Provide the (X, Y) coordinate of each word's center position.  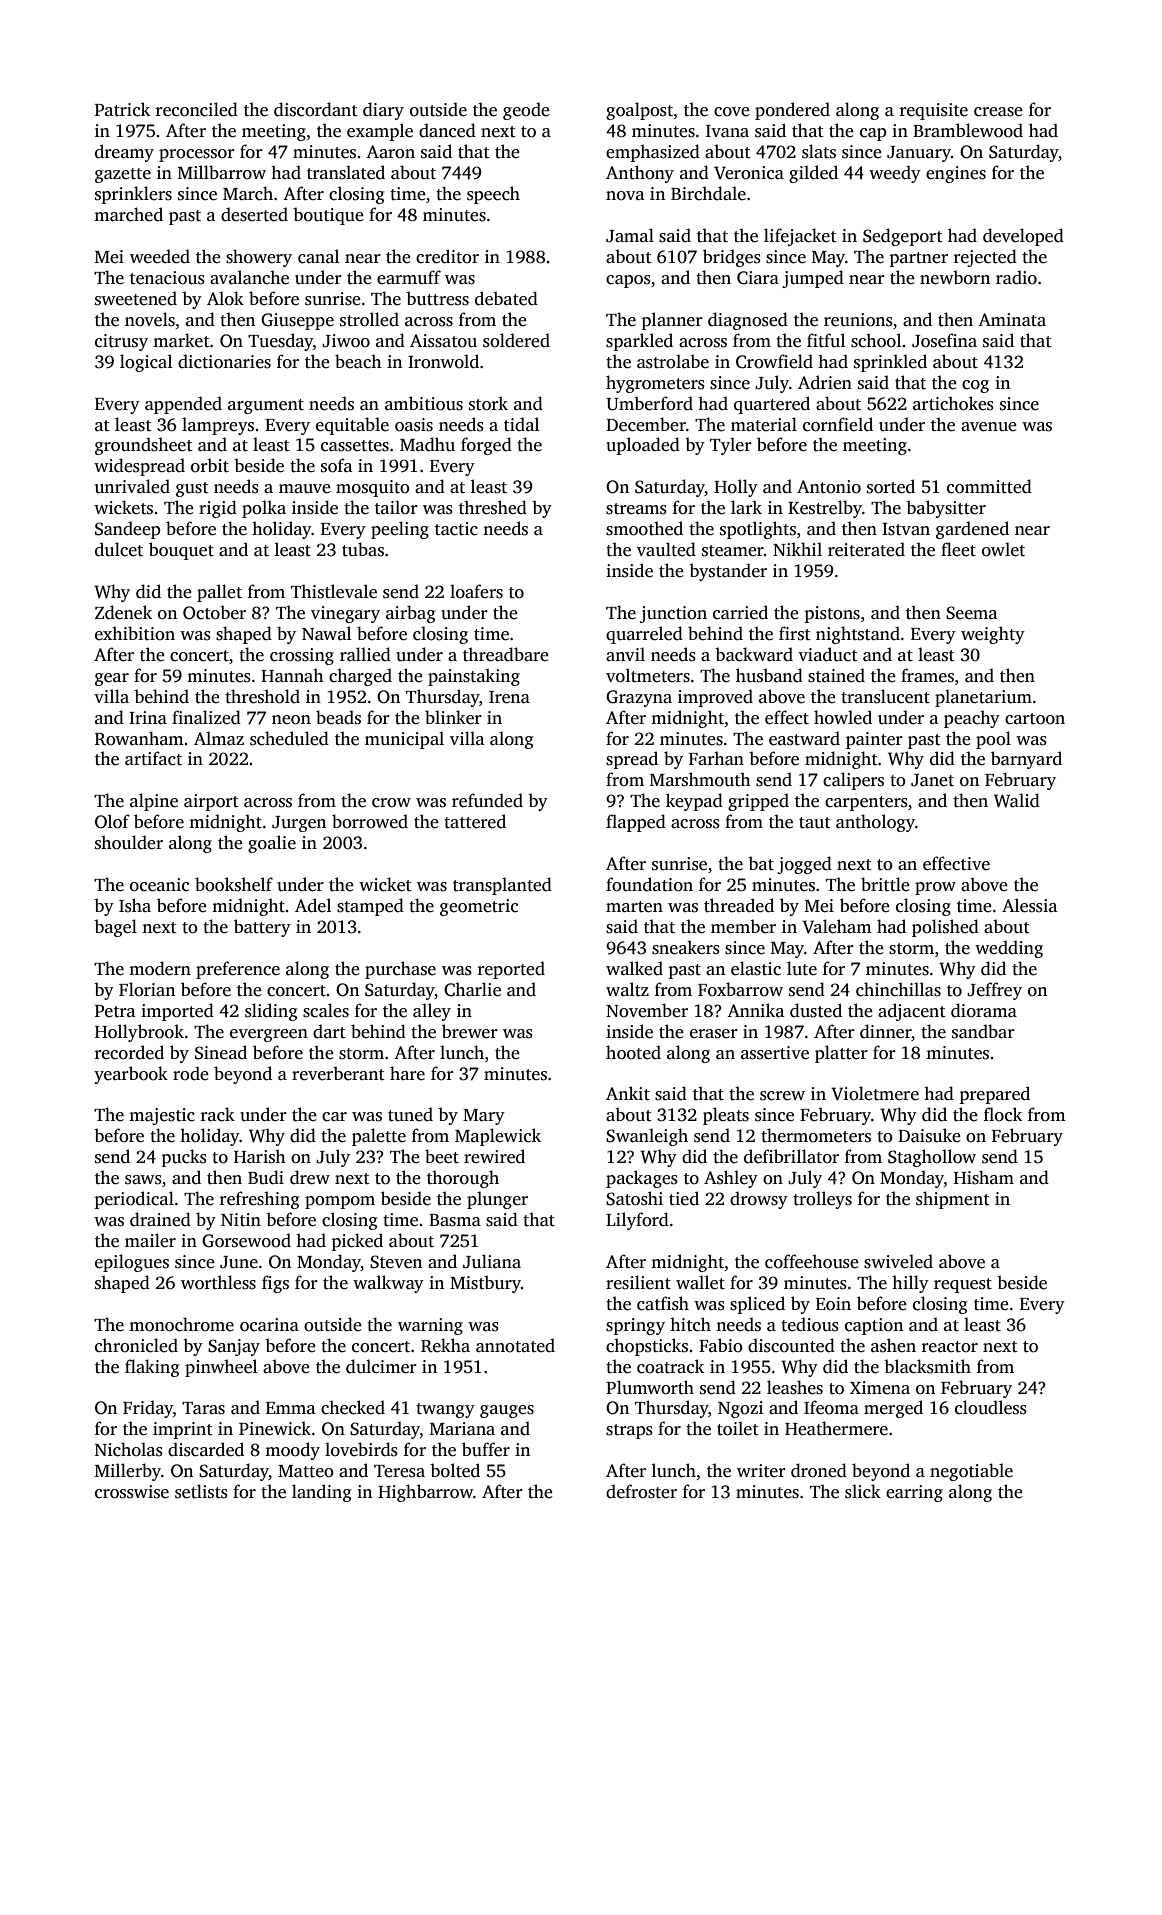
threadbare (506, 654)
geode (526, 111)
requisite (934, 111)
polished (945, 928)
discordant (316, 109)
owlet (1003, 549)
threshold (262, 696)
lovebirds (361, 1449)
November (647, 1010)
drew (310, 1177)
